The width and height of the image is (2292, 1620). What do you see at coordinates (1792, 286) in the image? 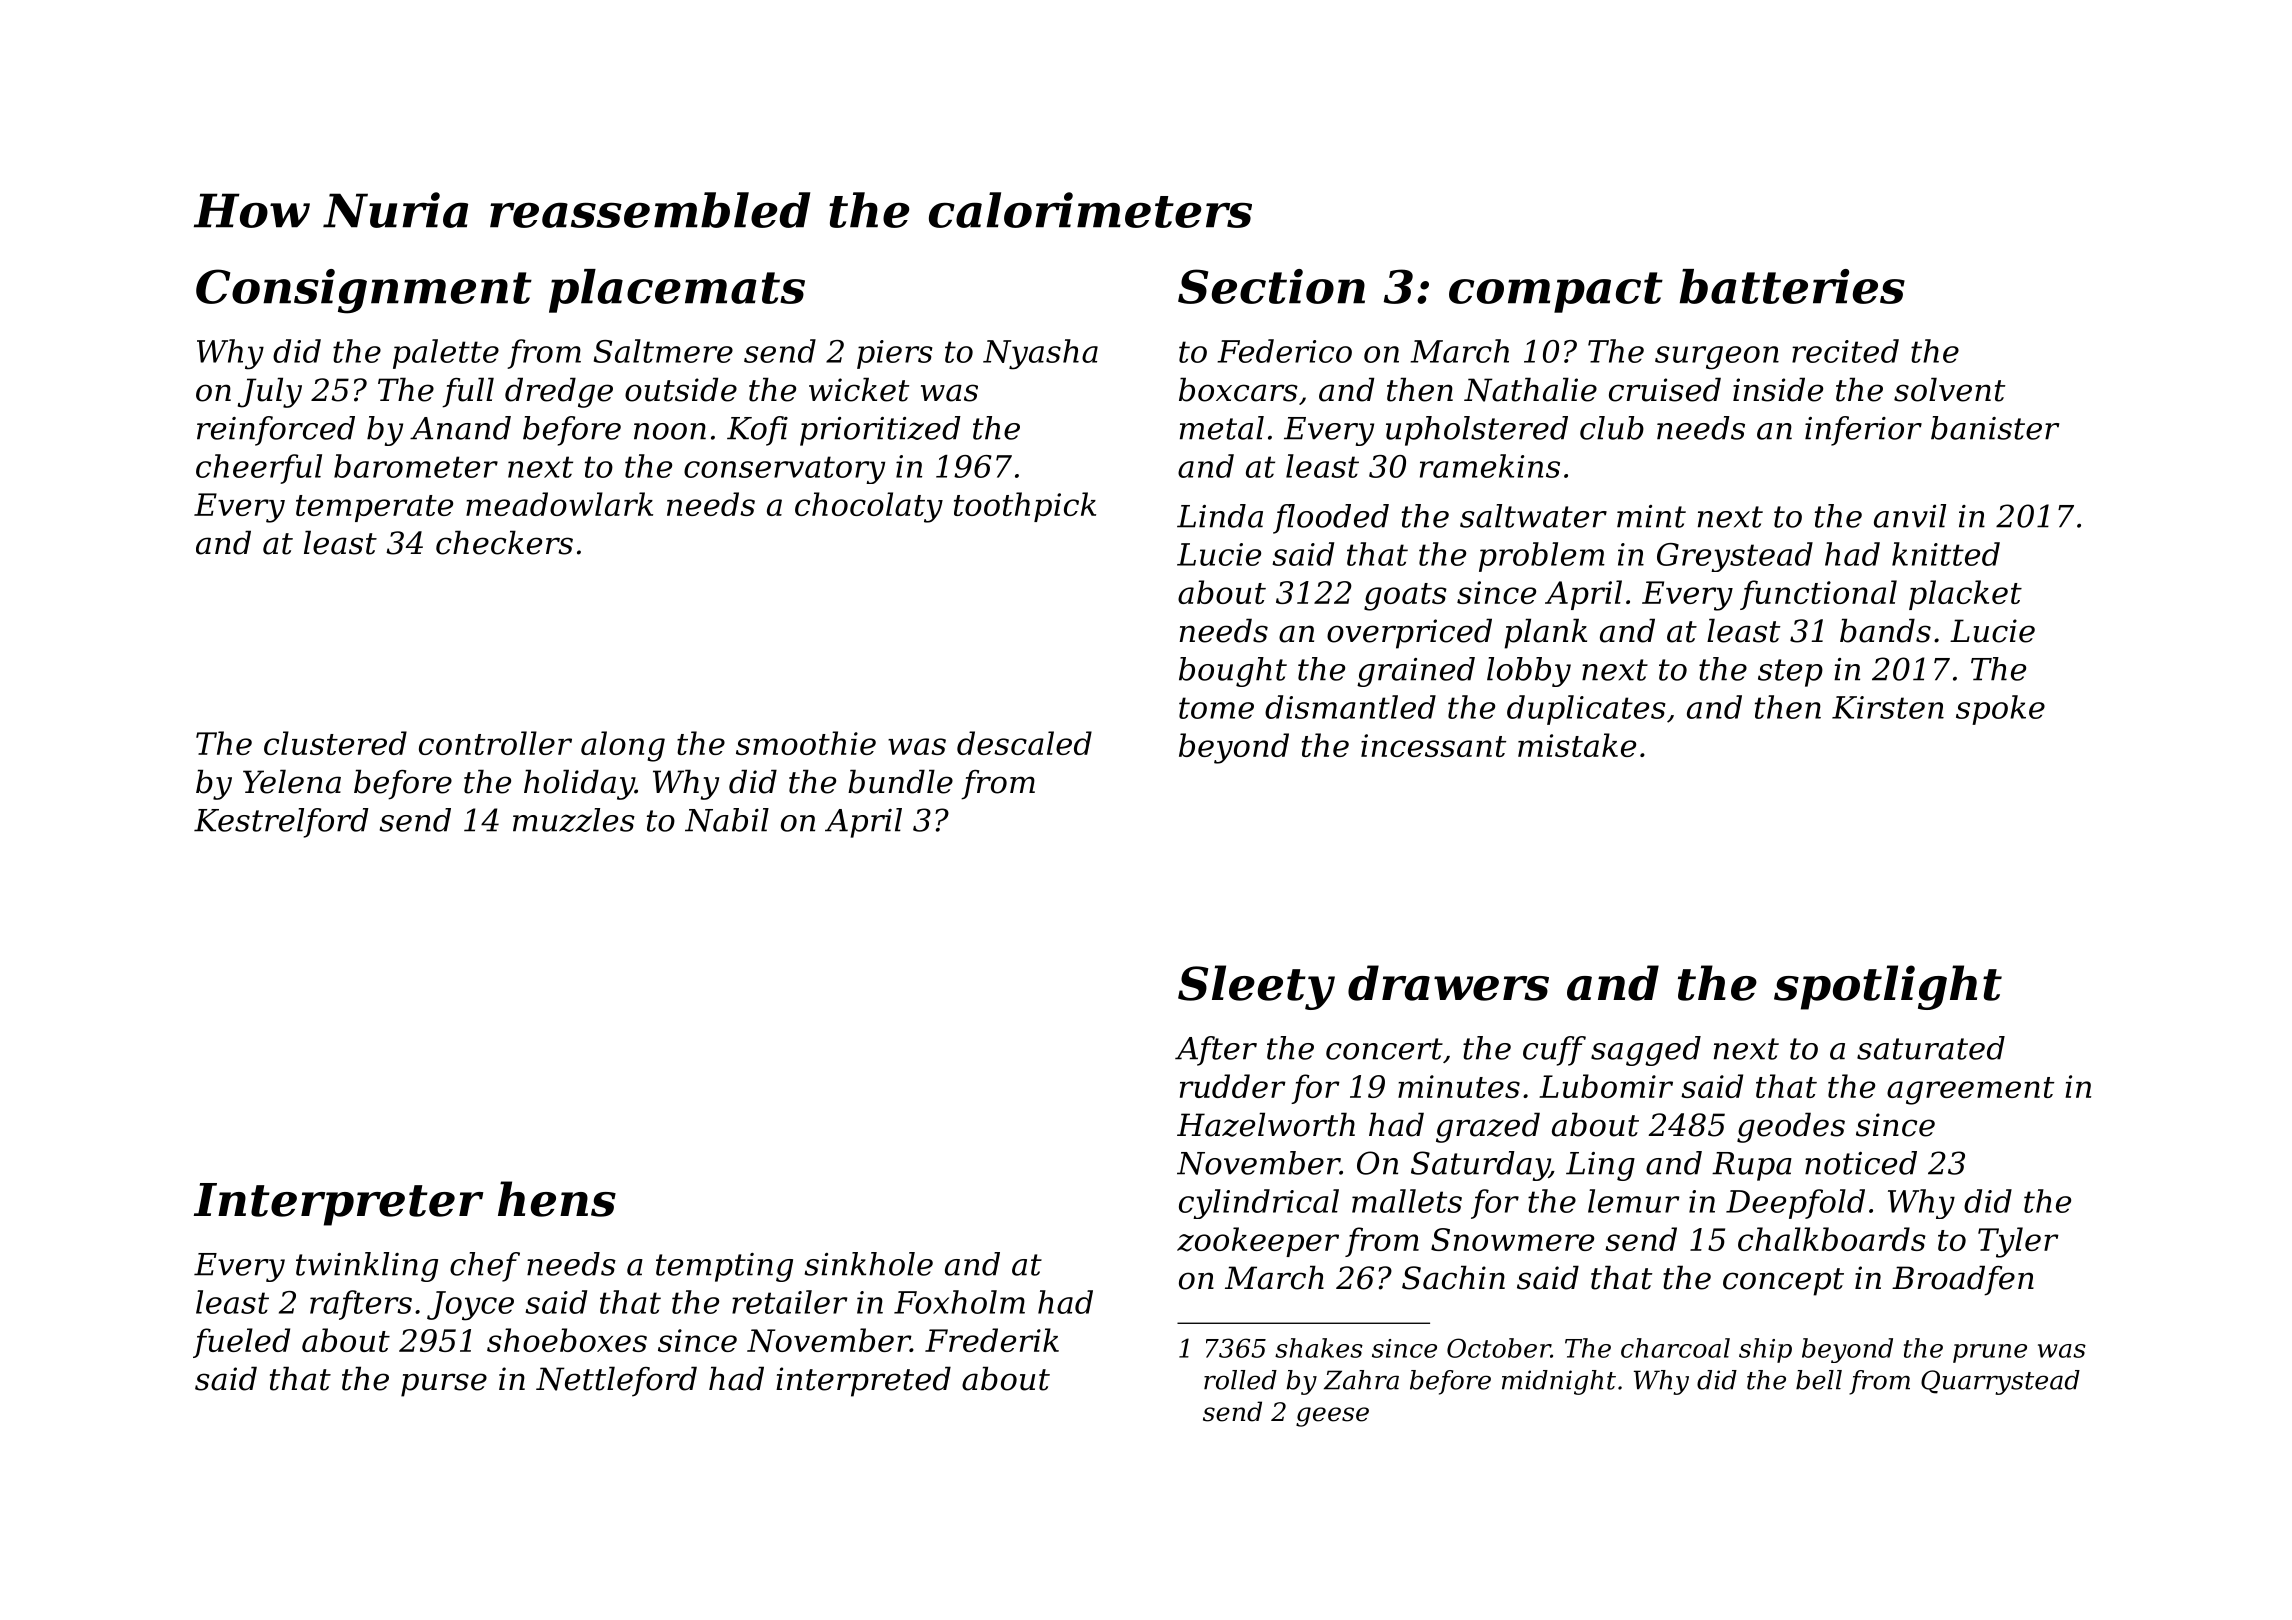
I see `batteries` at bounding box center [1792, 286].
